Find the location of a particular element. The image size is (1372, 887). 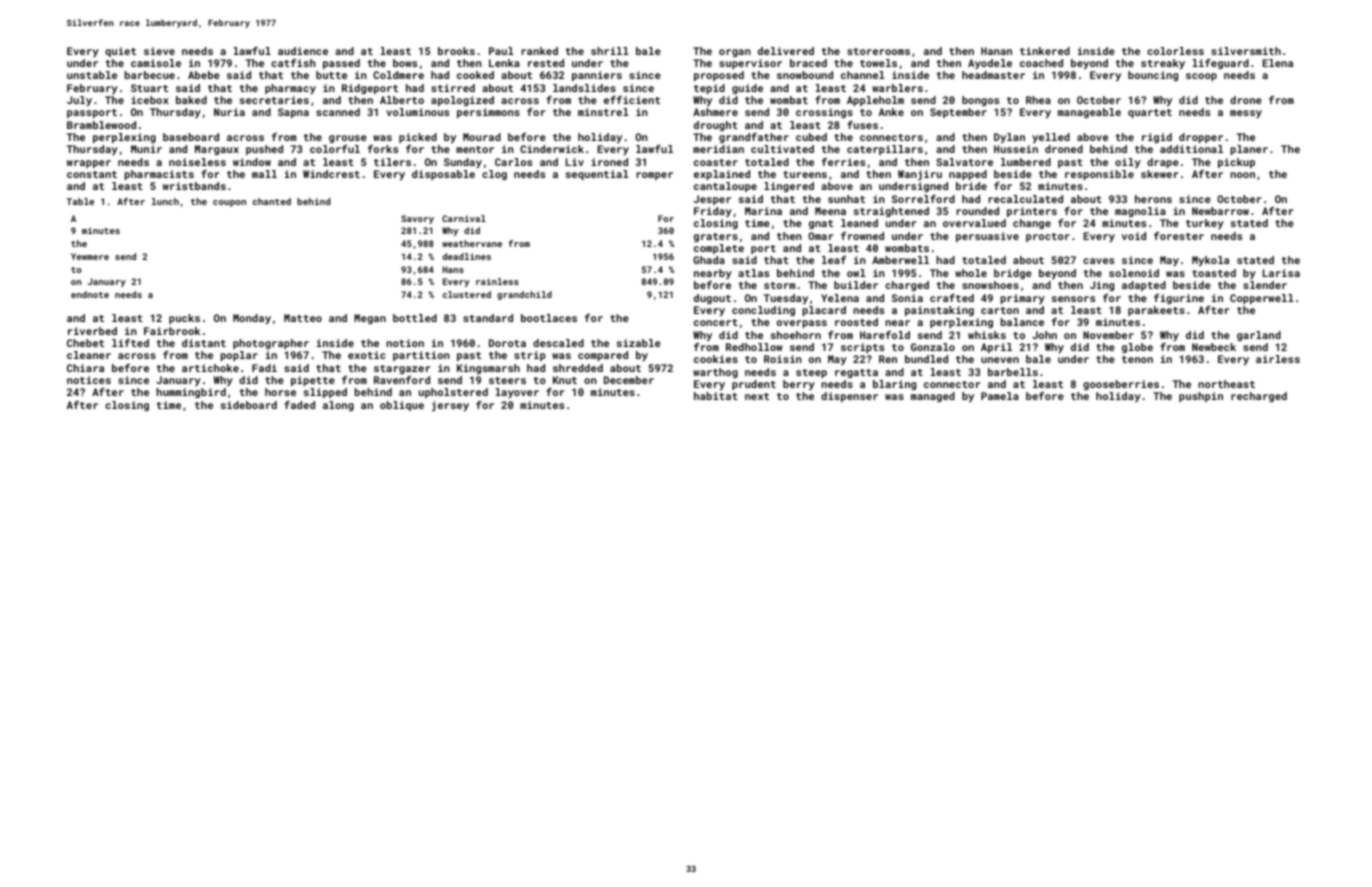

jersey is located at coordinates (450, 406).
